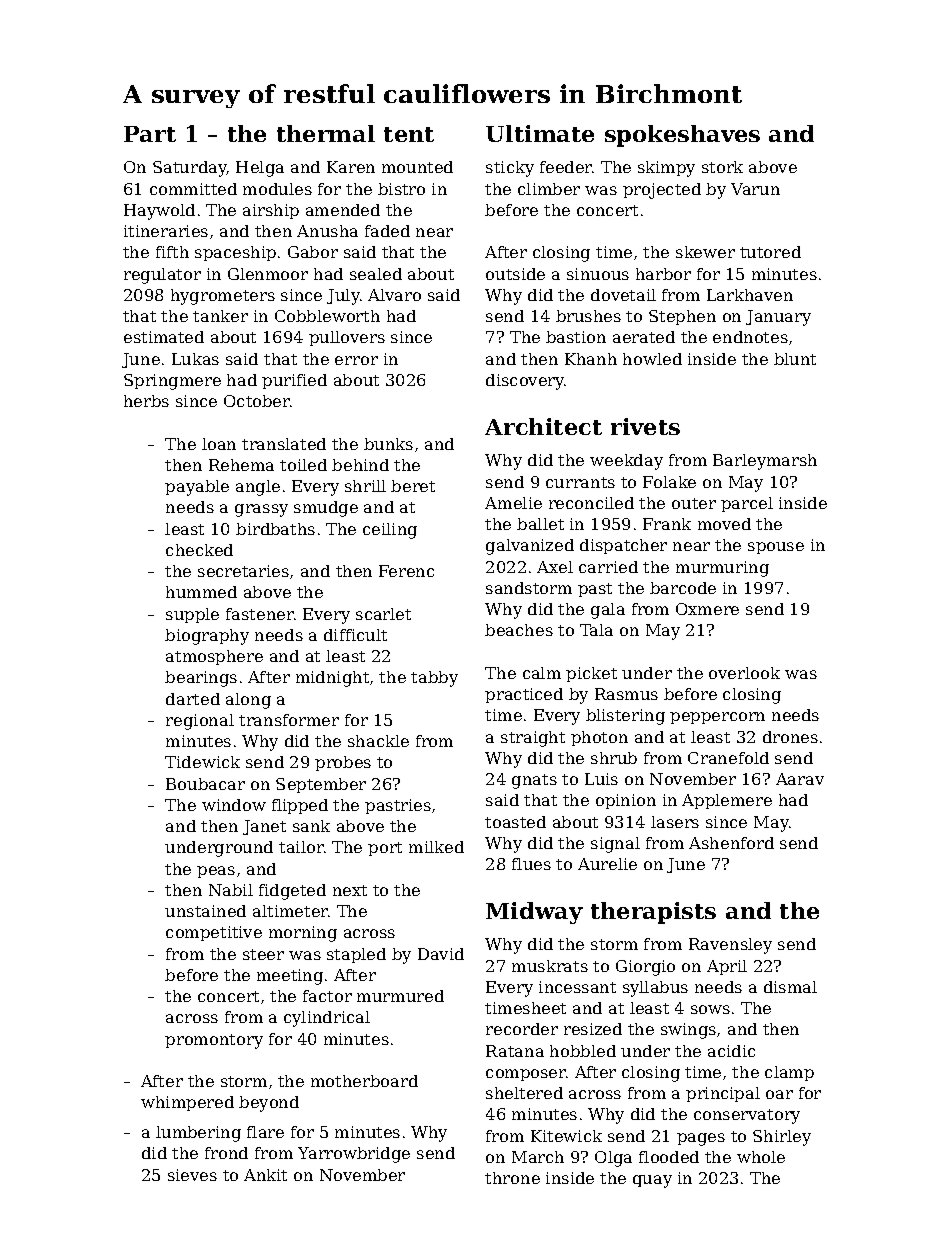 This screenshot has width=952, height=1233. I want to click on tent, so click(409, 134).
